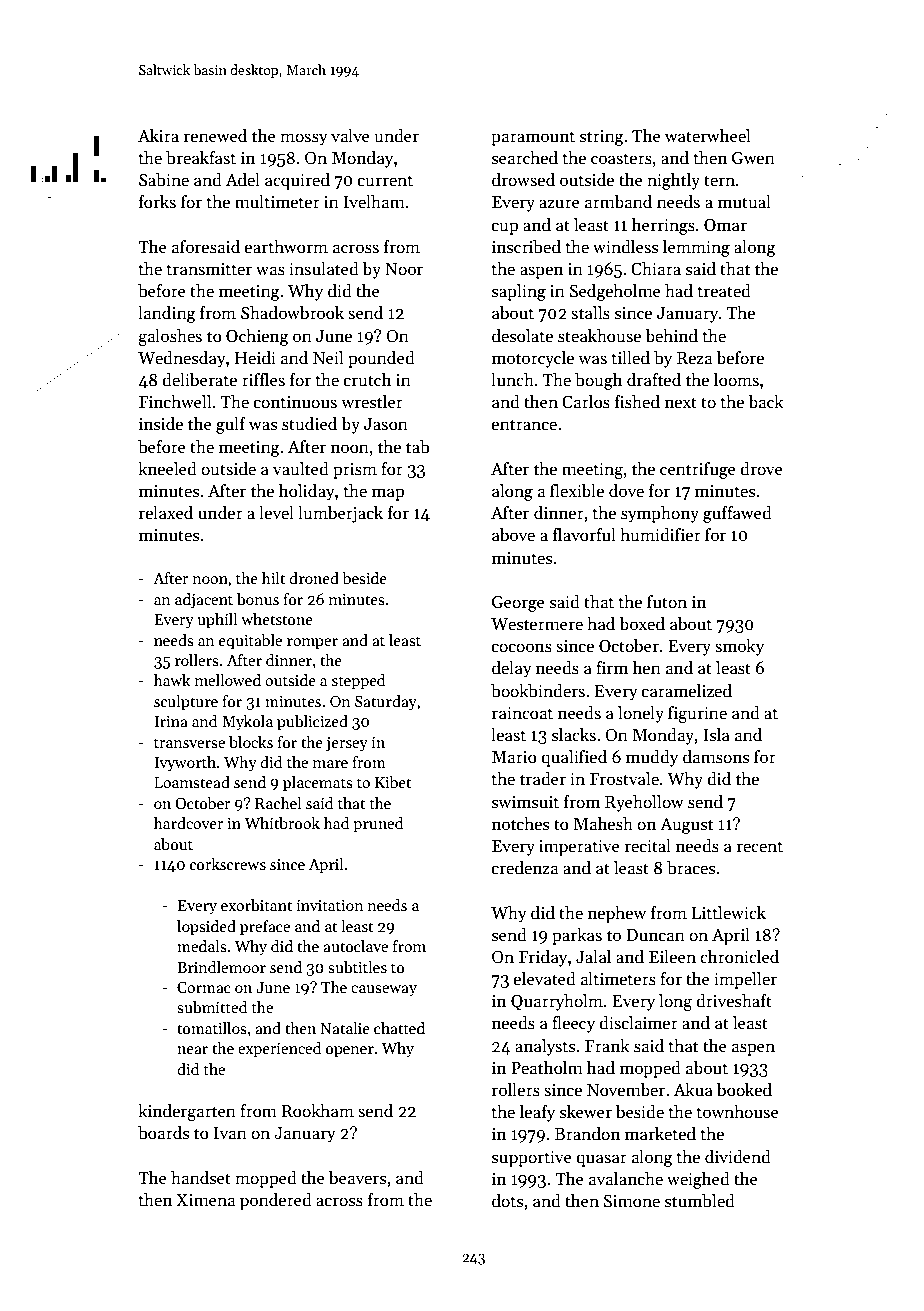  Describe the element at coordinates (256, 905) in the page. I see `exorbitant` at that location.
